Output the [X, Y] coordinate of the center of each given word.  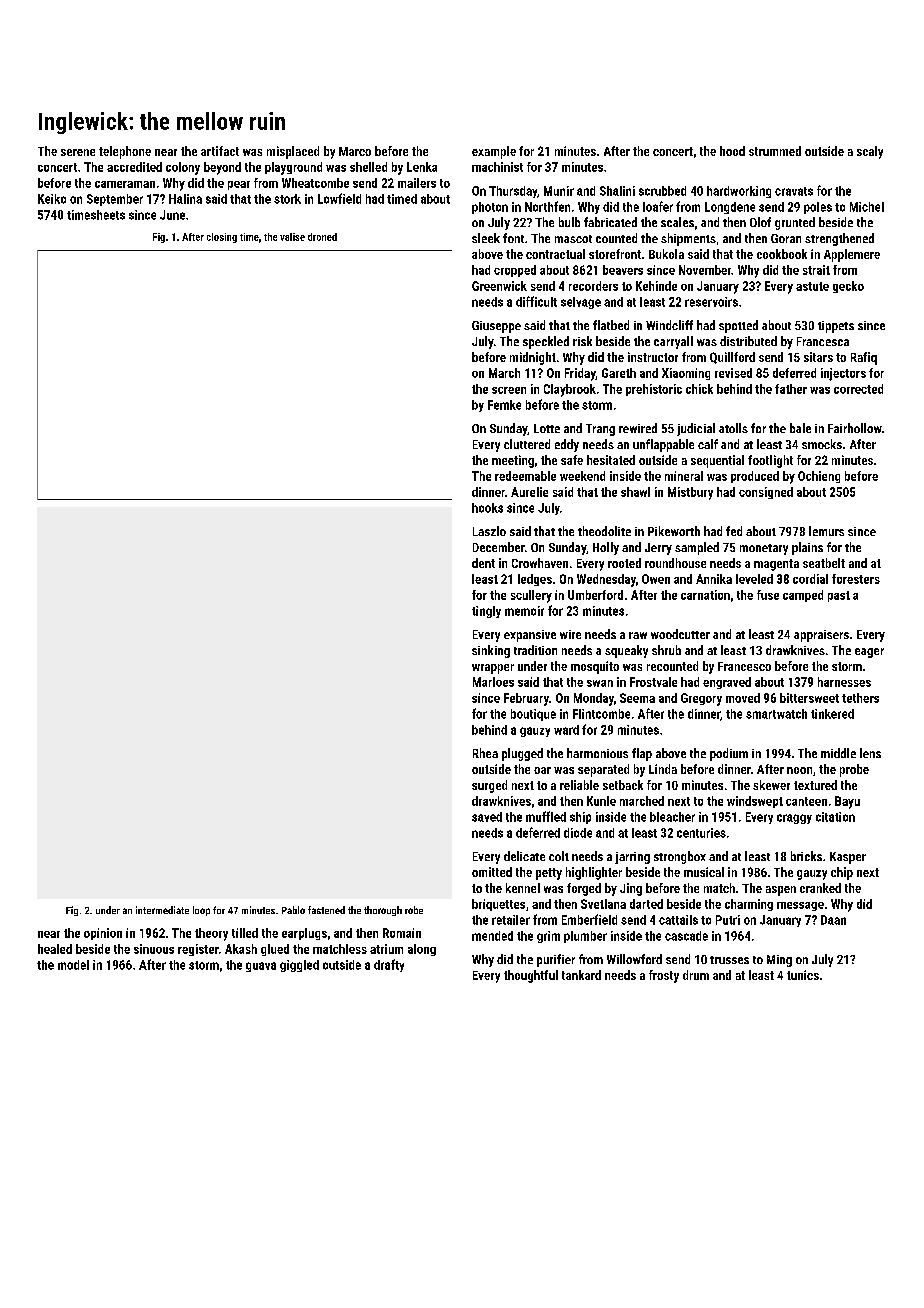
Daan [833, 920]
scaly [870, 152]
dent [483, 563]
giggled [299, 966]
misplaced [293, 152]
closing [222, 238]
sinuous [154, 949]
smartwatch [776, 714]
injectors [843, 374]
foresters [856, 579]
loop [201, 911]
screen [509, 390]
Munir [559, 191]
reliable [579, 785]
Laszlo [489, 531]
